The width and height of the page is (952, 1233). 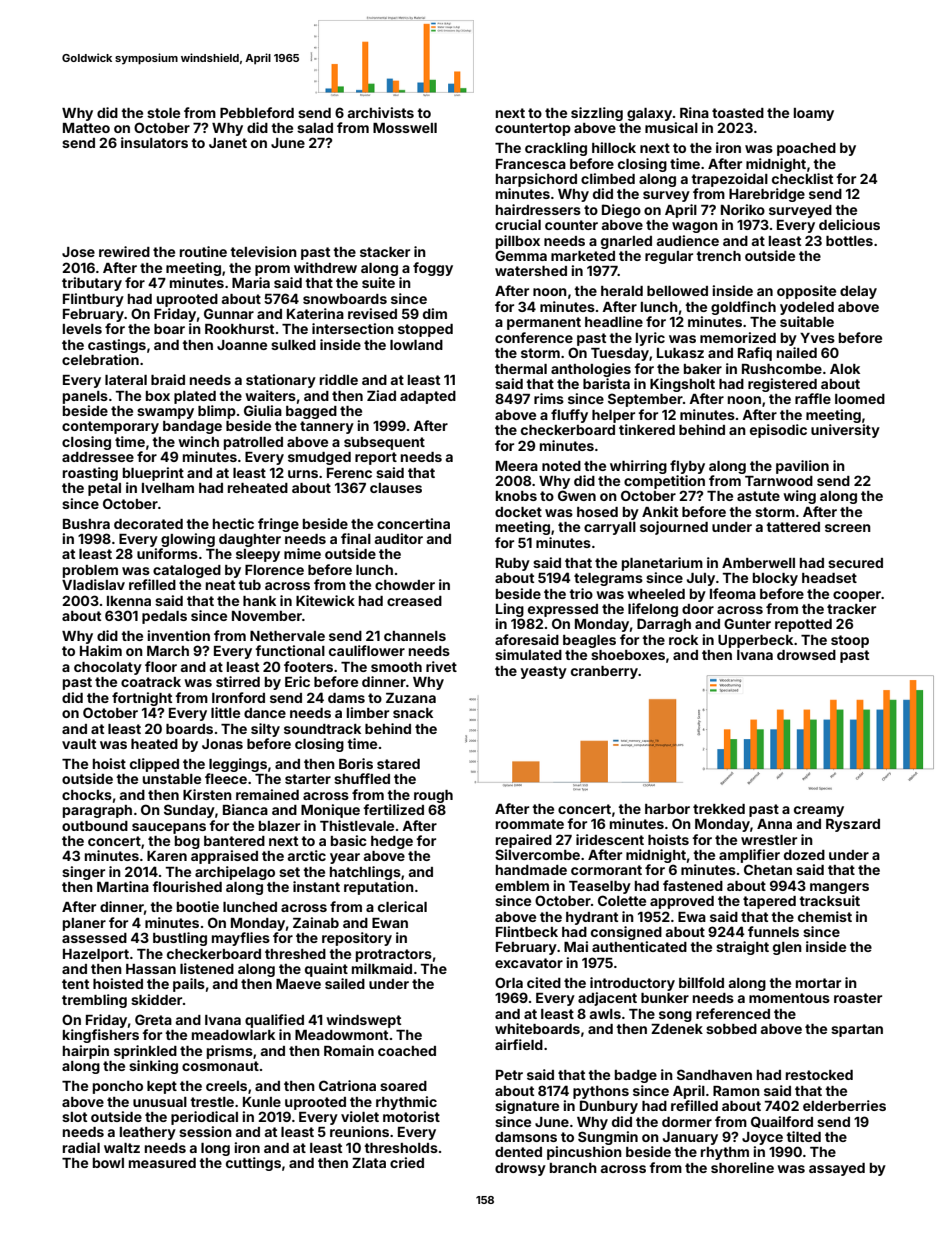 What do you see at coordinates (743, 209) in the page?
I see `Noriko` at bounding box center [743, 209].
